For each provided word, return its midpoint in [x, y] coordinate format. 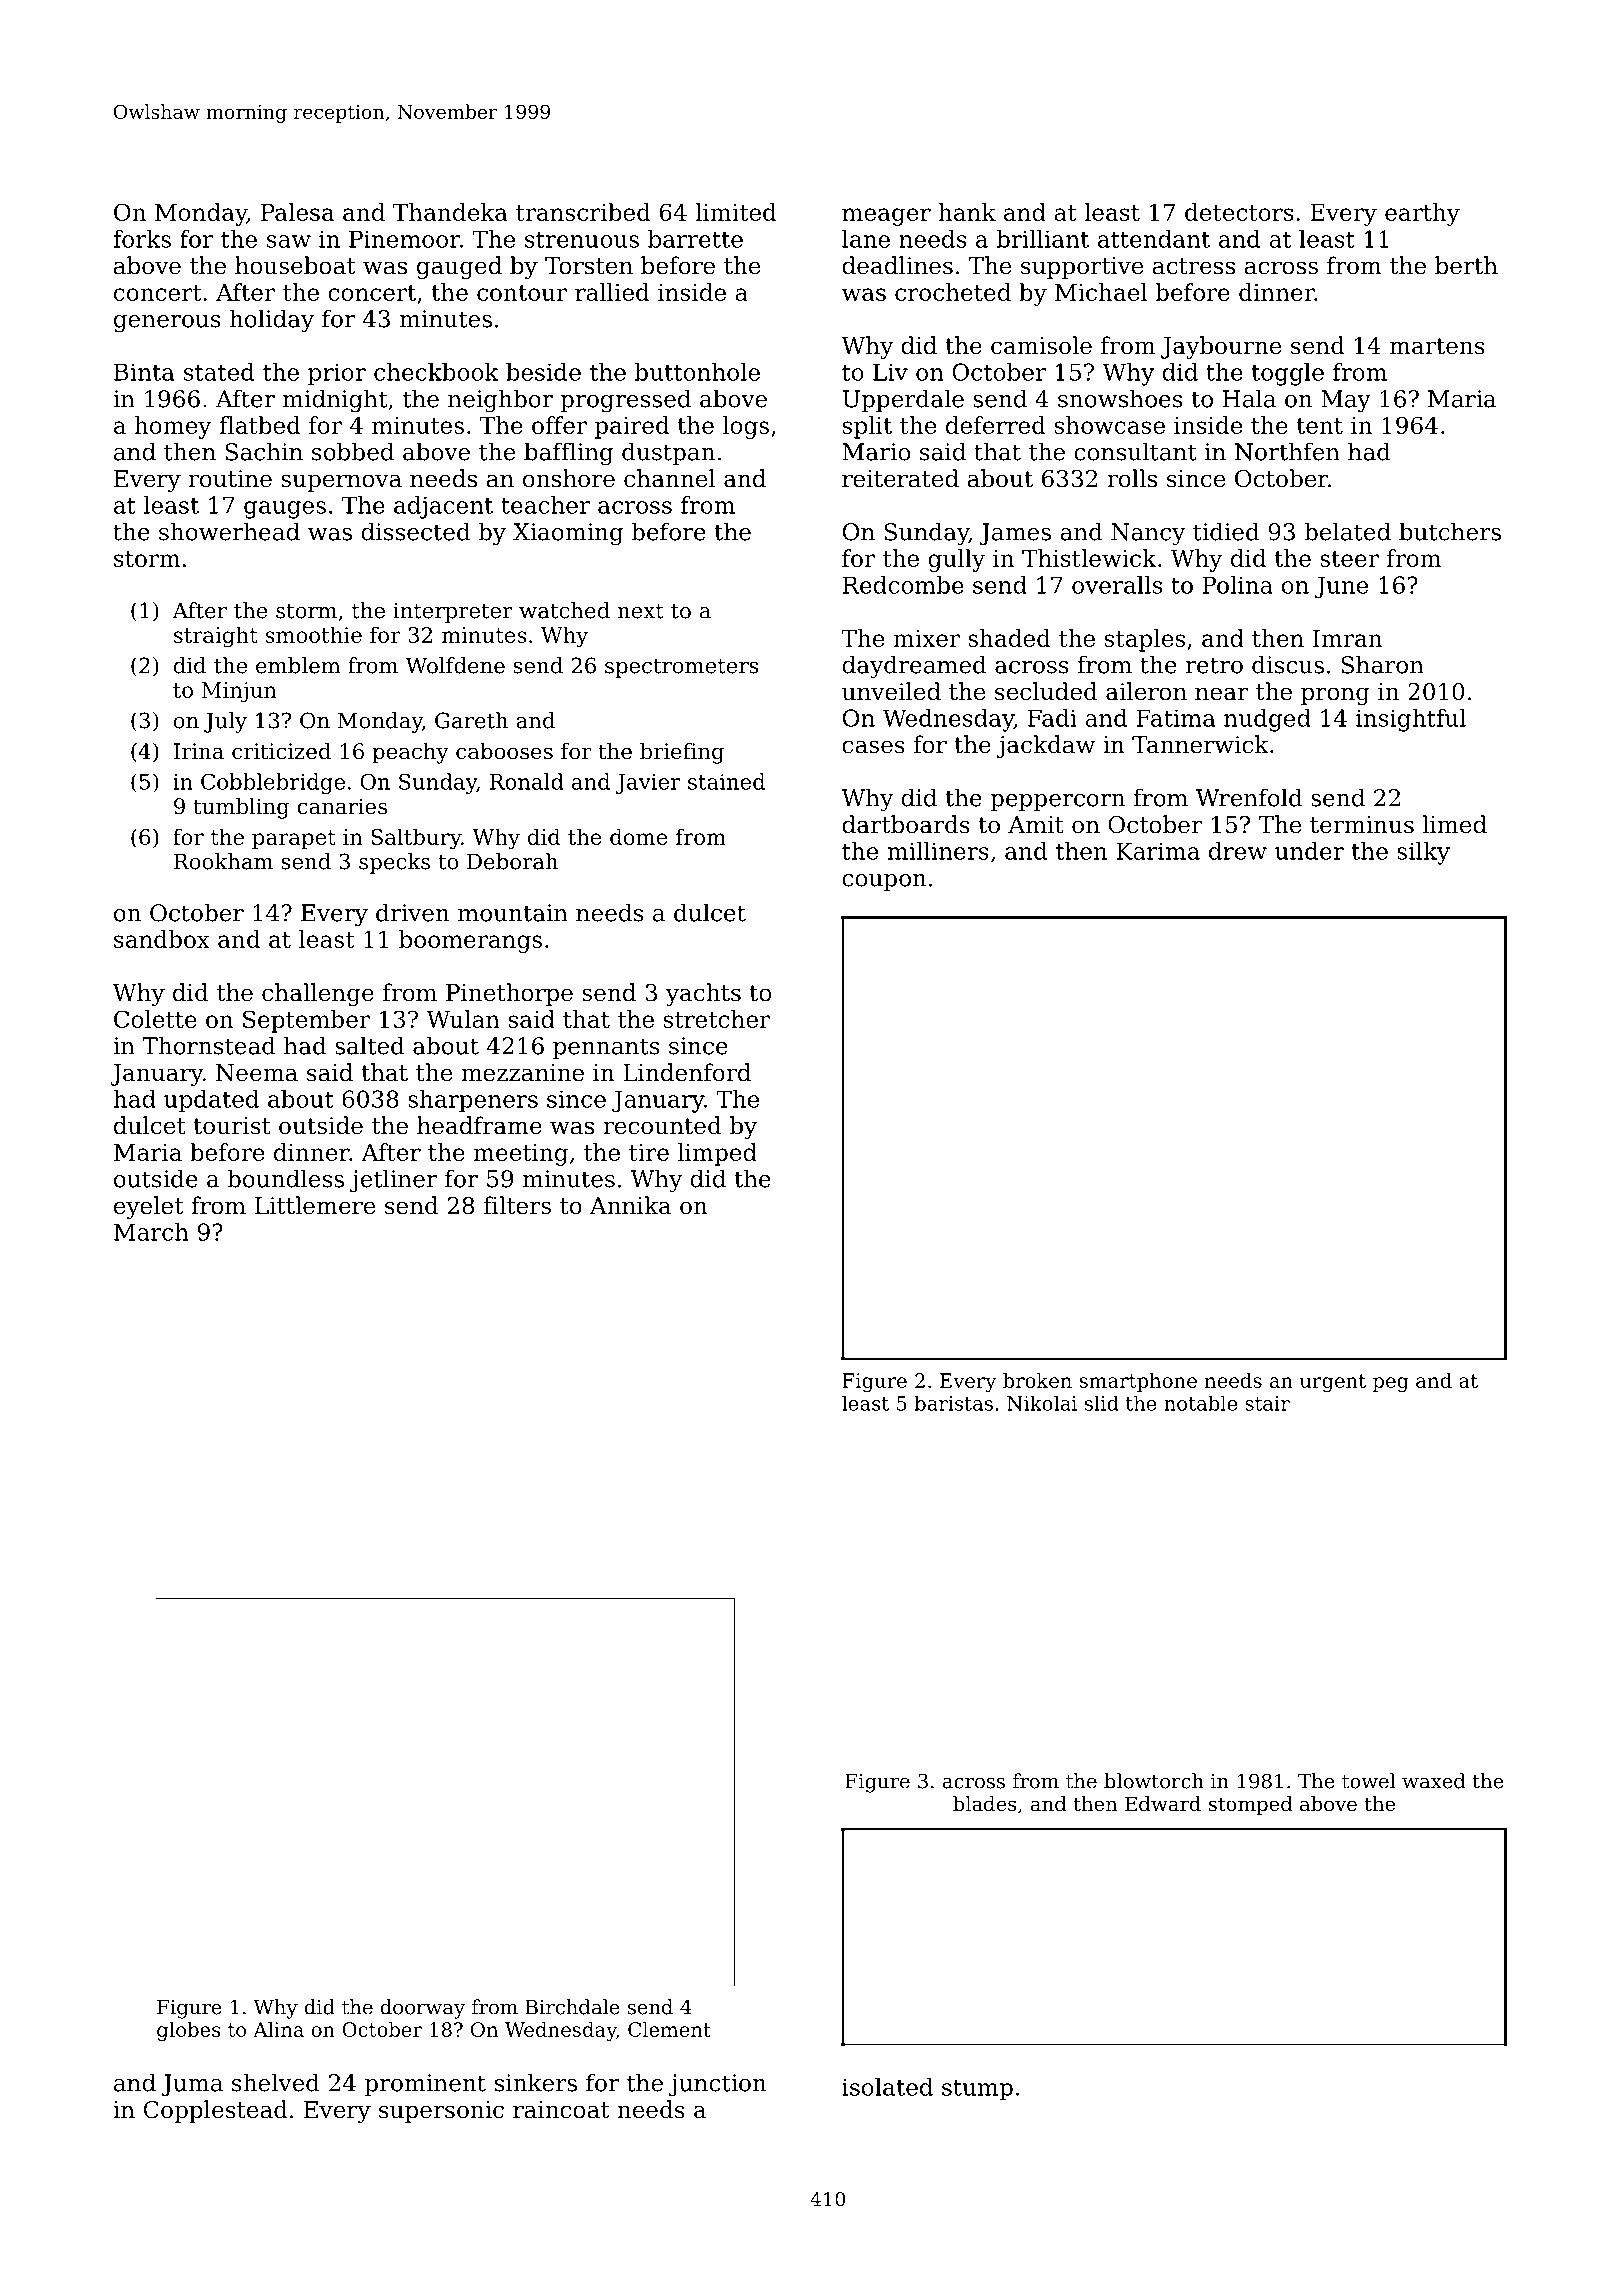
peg [1391, 1384]
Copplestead [216, 2111]
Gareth [471, 720]
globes [189, 2031]
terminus [1362, 825]
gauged [459, 267]
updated [211, 1101]
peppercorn [1057, 802]
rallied [612, 292]
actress [1194, 266]
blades [985, 1804]
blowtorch [1154, 1781]
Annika [630, 1205]
